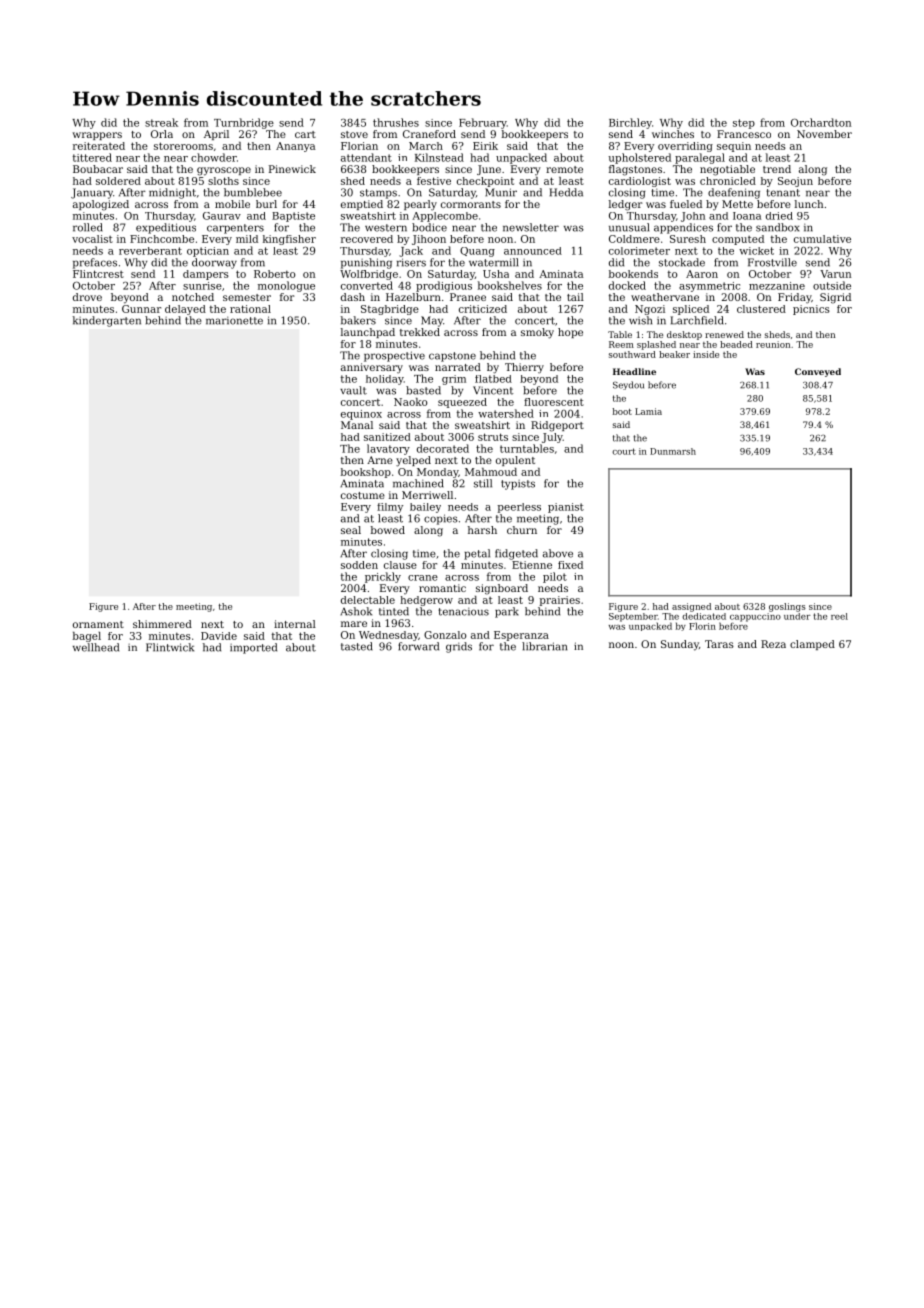  What do you see at coordinates (170, 647) in the page?
I see `Flintwick` at bounding box center [170, 647].
